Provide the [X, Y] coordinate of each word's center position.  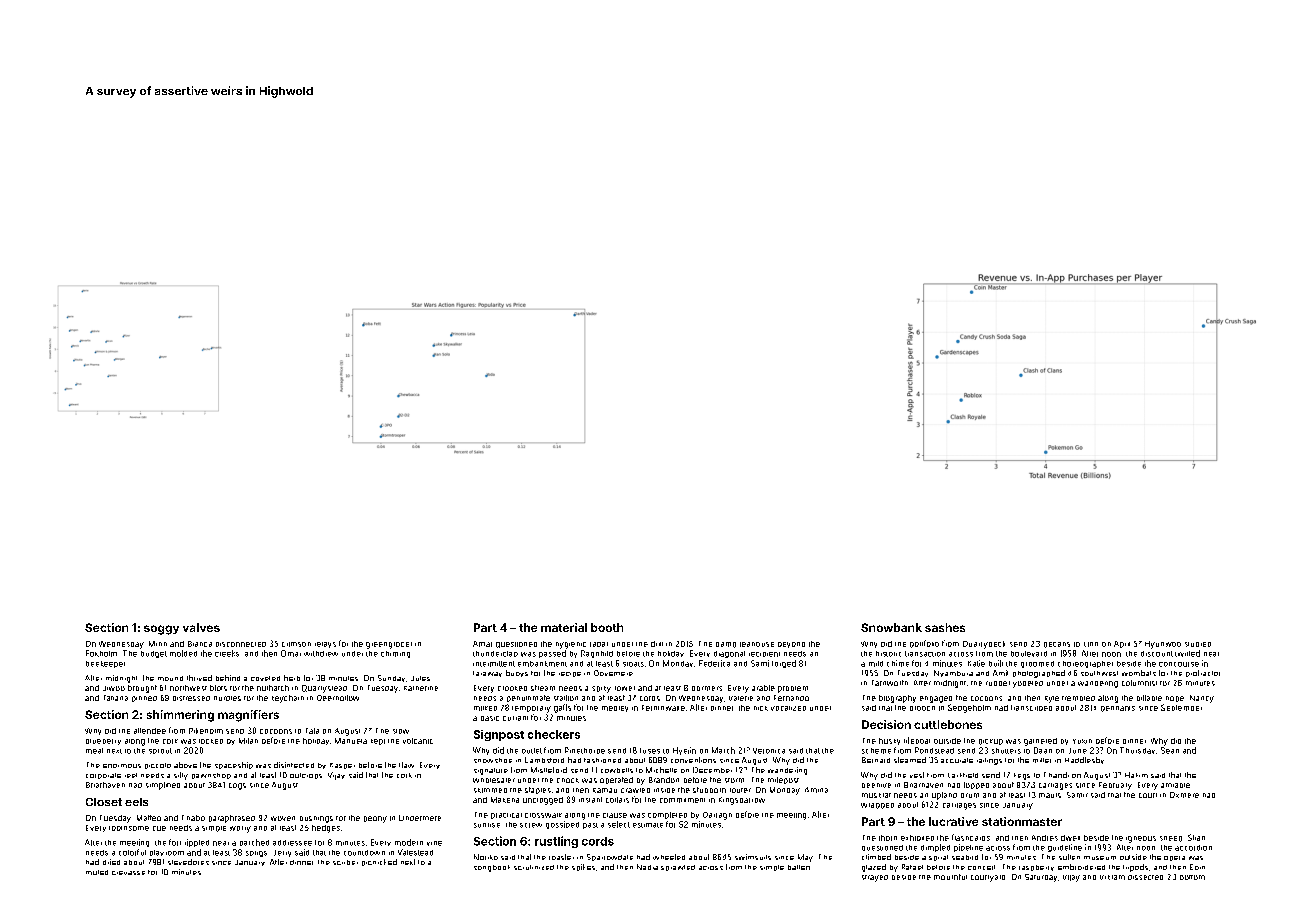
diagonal [729, 654]
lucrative [953, 821]
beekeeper [105, 664]
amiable [1175, 785]
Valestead [415, 852]
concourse [1179, 664]
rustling [556, 842]
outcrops [306, 776]
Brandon [664, 780]
